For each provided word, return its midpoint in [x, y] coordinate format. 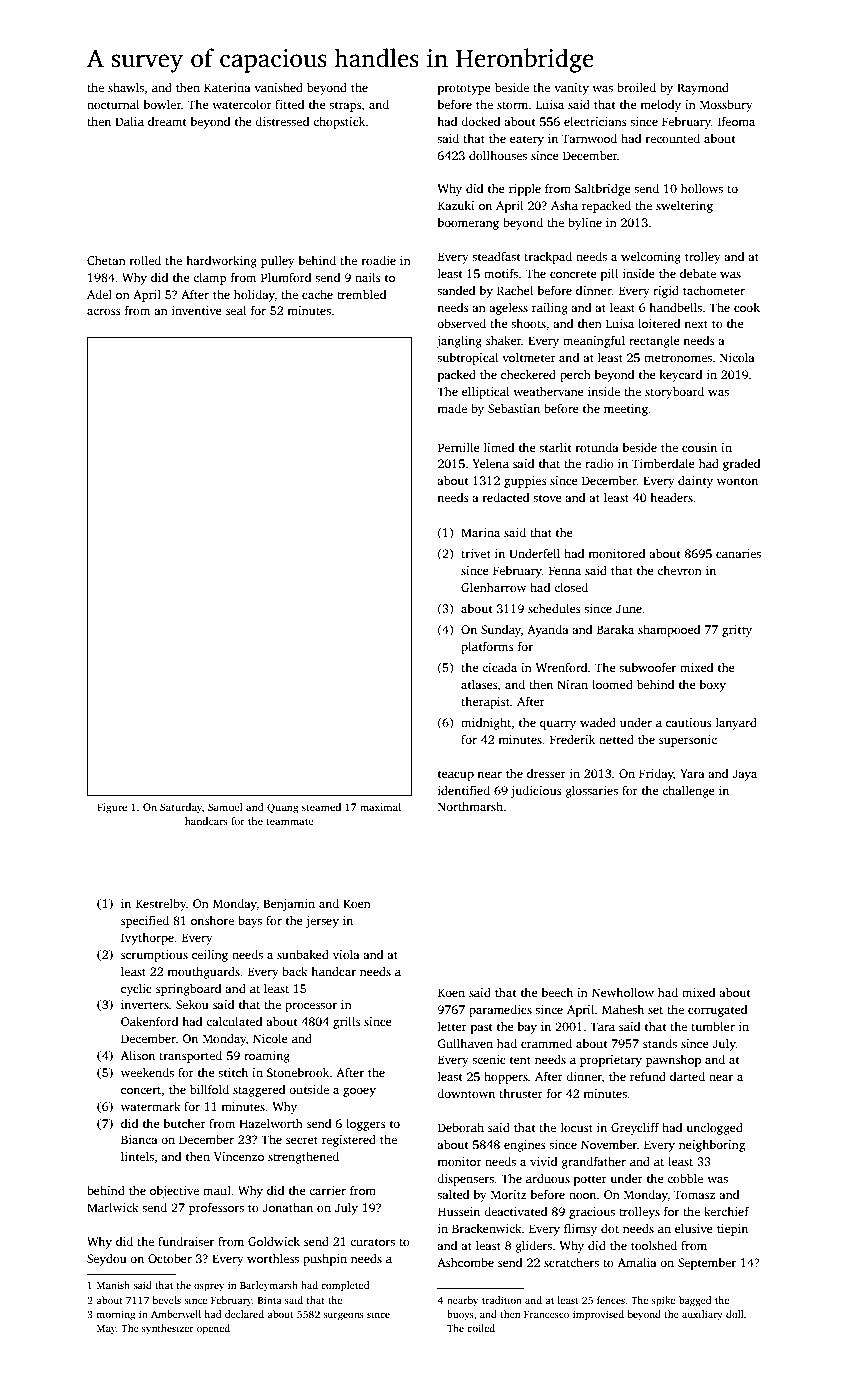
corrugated [718, 1011]
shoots [528, 323]
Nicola [737, 357]
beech [557, 992]
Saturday [181, 808]
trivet [476, 553]
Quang [283, 808]
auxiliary [702, 1315]
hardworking [221, 262]
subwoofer [647, 667]
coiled [481, 1328]
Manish [113, 1285]
